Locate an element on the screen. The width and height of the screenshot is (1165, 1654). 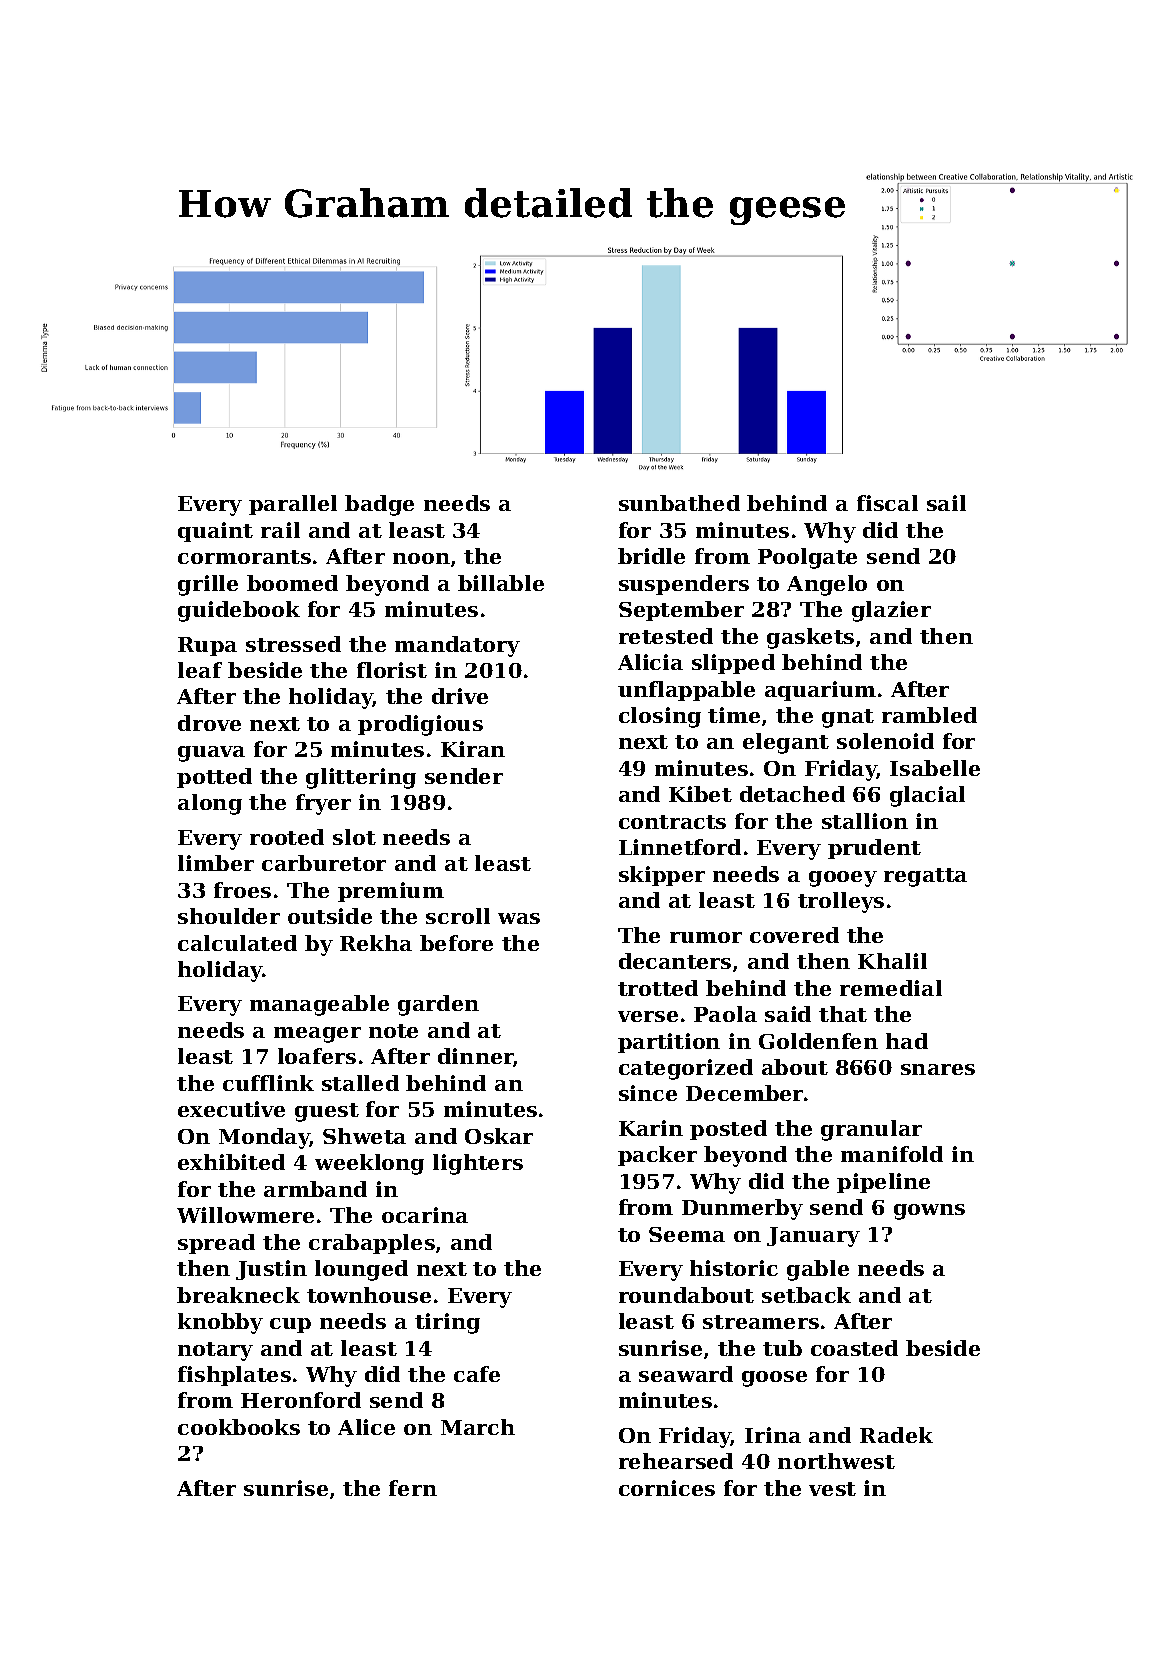
fiscal is located at coordinates (887, 503).
